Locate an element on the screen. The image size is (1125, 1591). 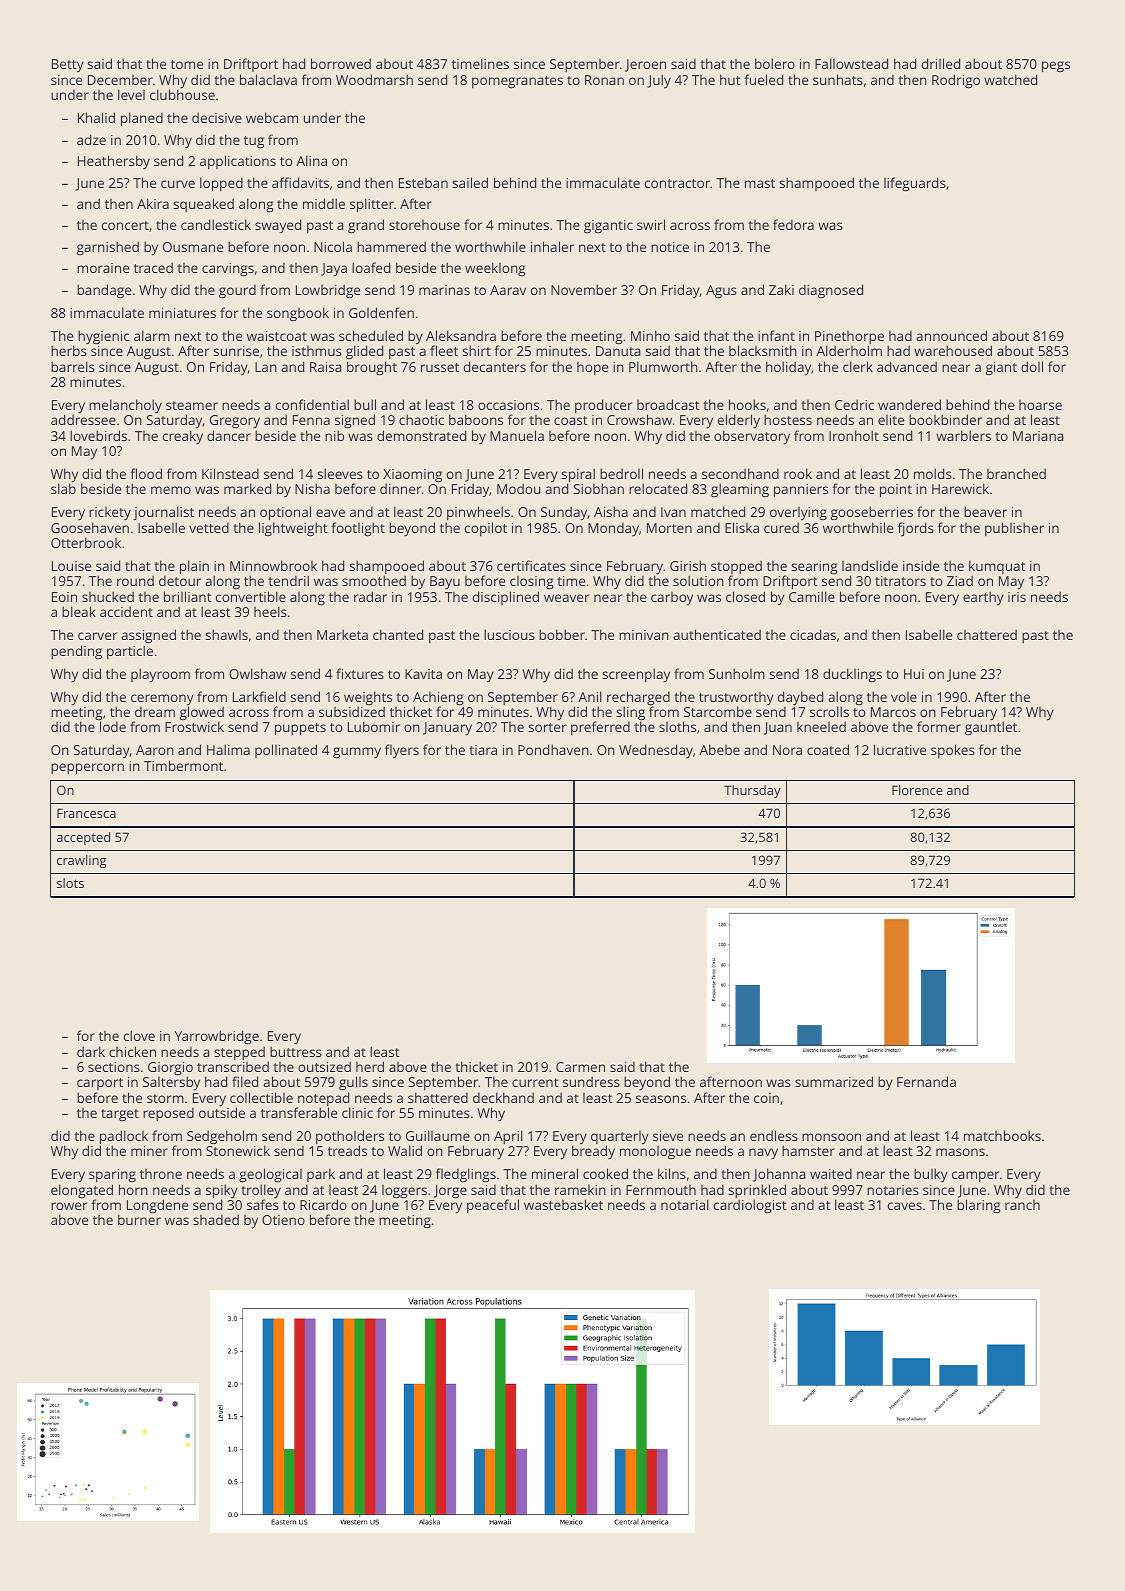
slots is located at coordinates (70, 883).
